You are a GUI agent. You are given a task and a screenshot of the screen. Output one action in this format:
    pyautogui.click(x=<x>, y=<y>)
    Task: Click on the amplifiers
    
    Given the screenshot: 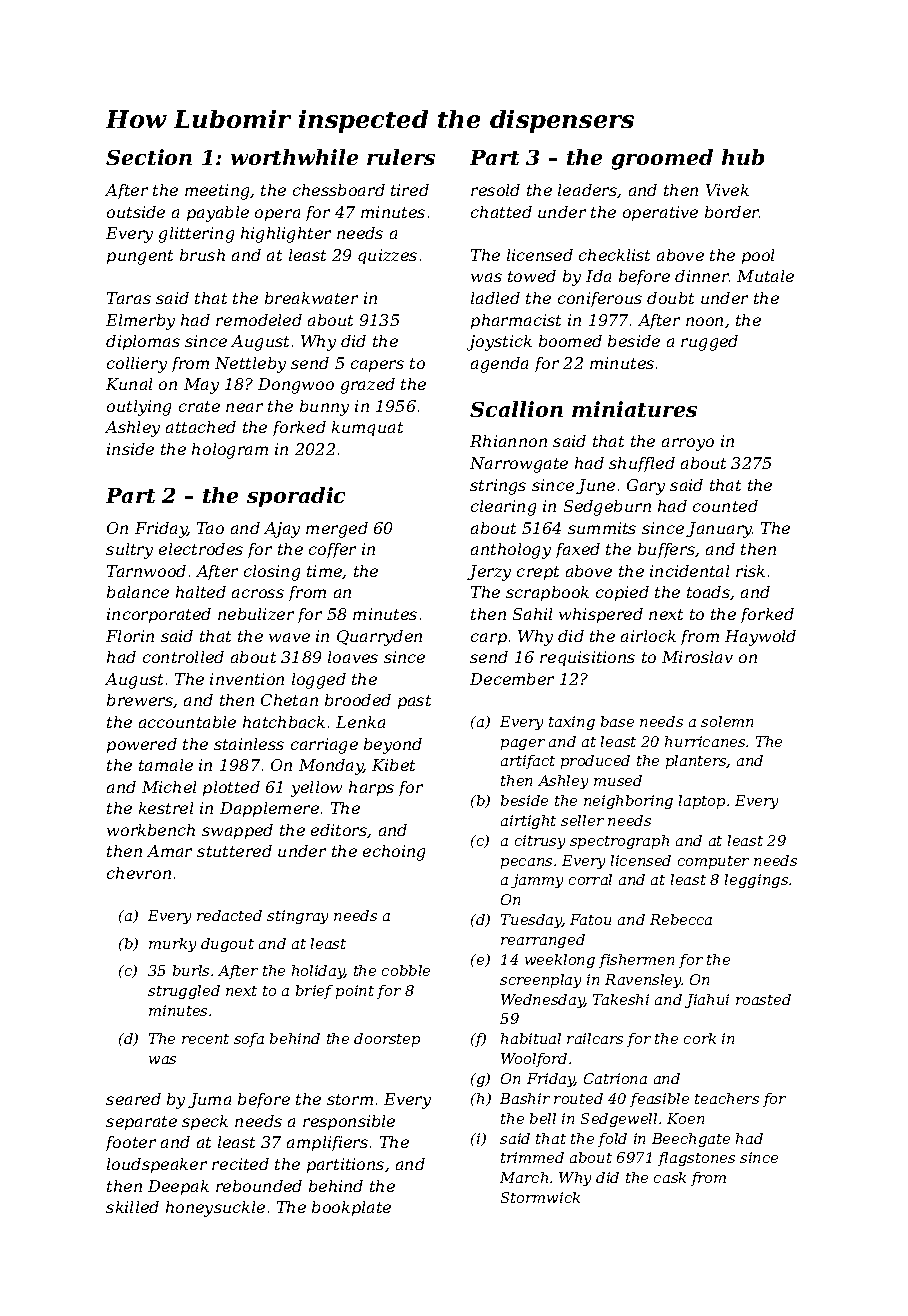 What is the action you would take?
    pyautogui.click(x=327, y=1143)
